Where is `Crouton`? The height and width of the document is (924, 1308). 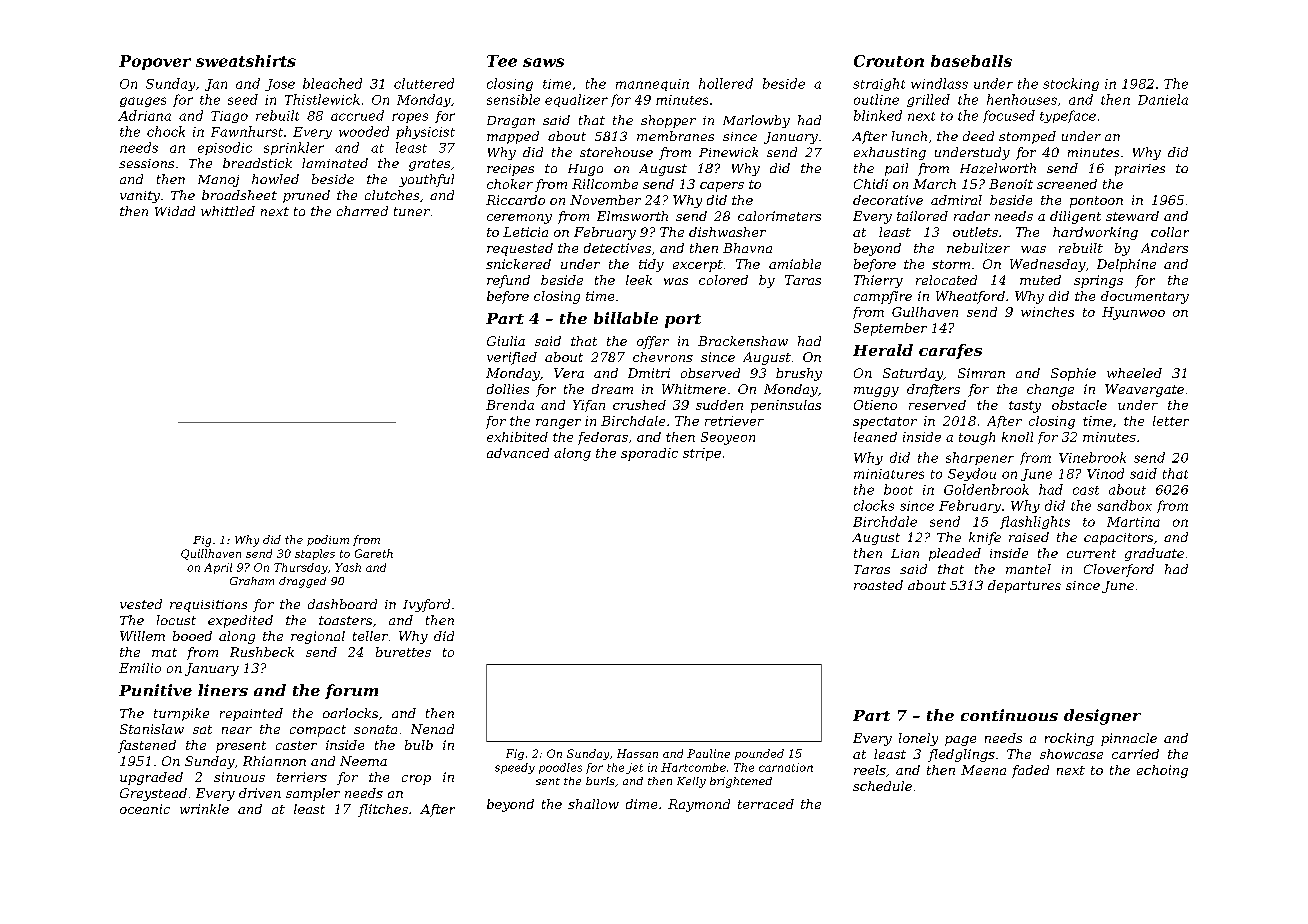 Crouton is located at coordinates (889, 61).
